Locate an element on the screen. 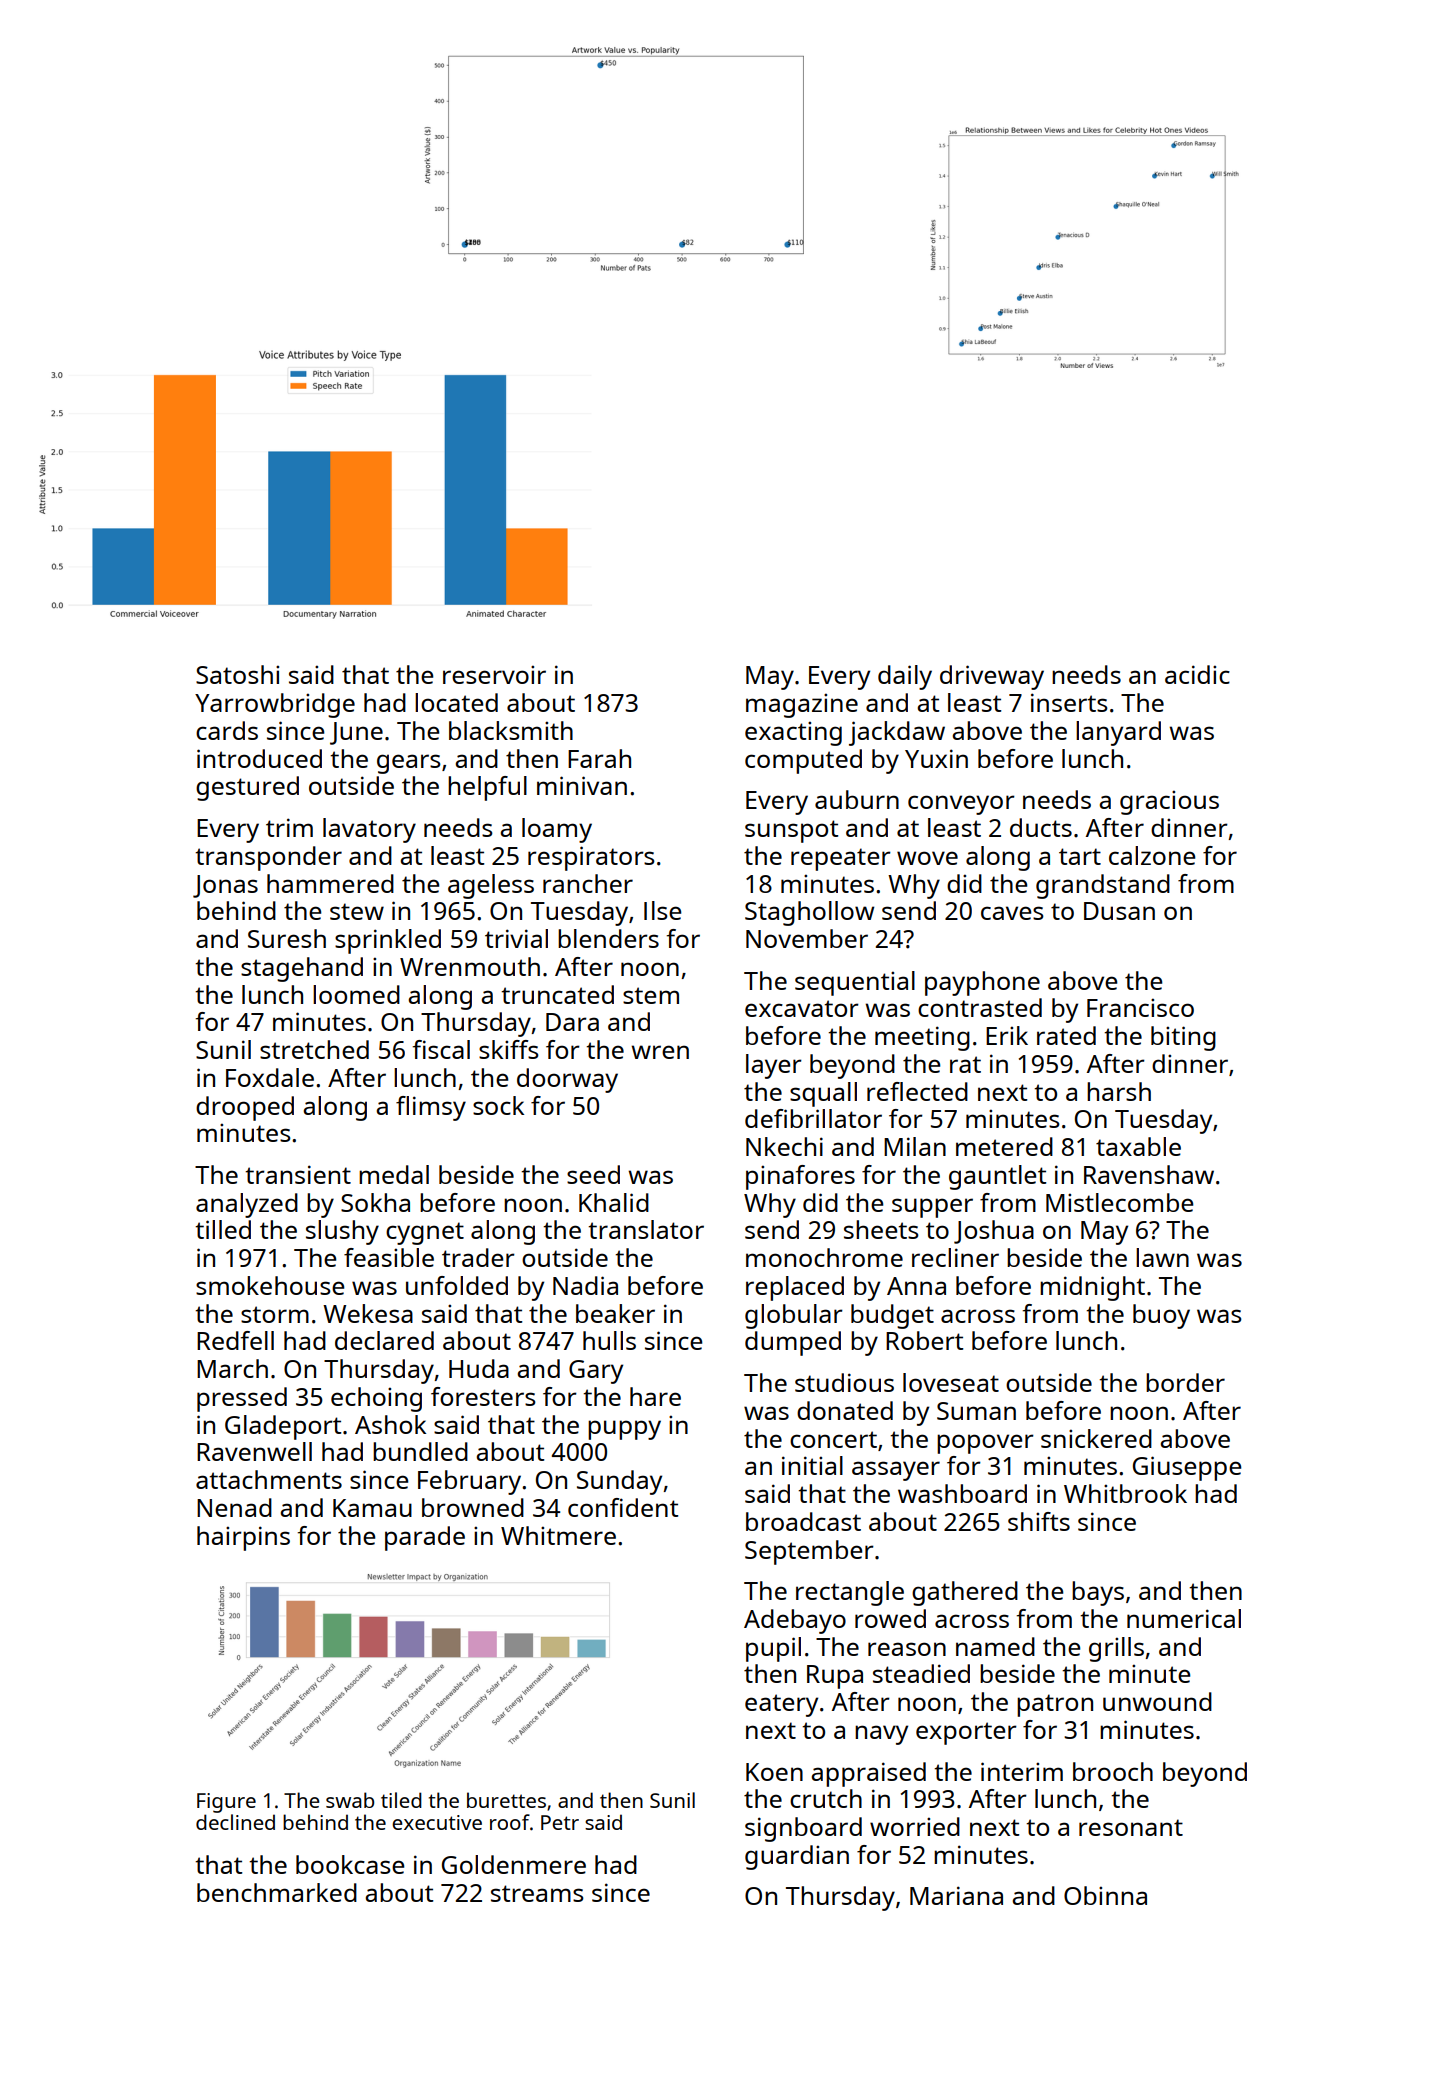 Image resolution: width=1450 pixels, height=2100 pixels. Giuseppe is located at coordinates (1187, 1468).
